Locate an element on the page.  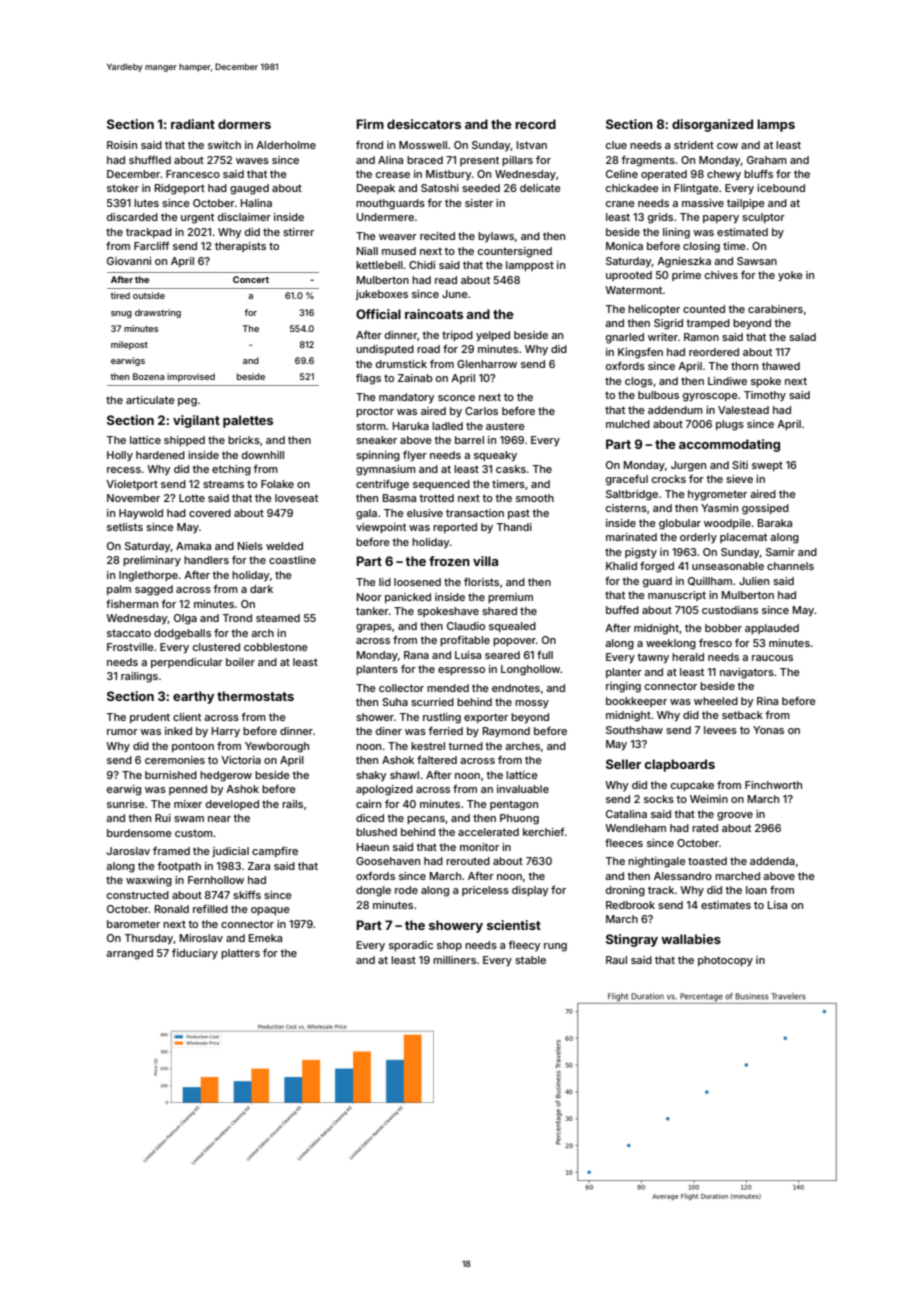
pecans is located at coordinates (426, 820).
